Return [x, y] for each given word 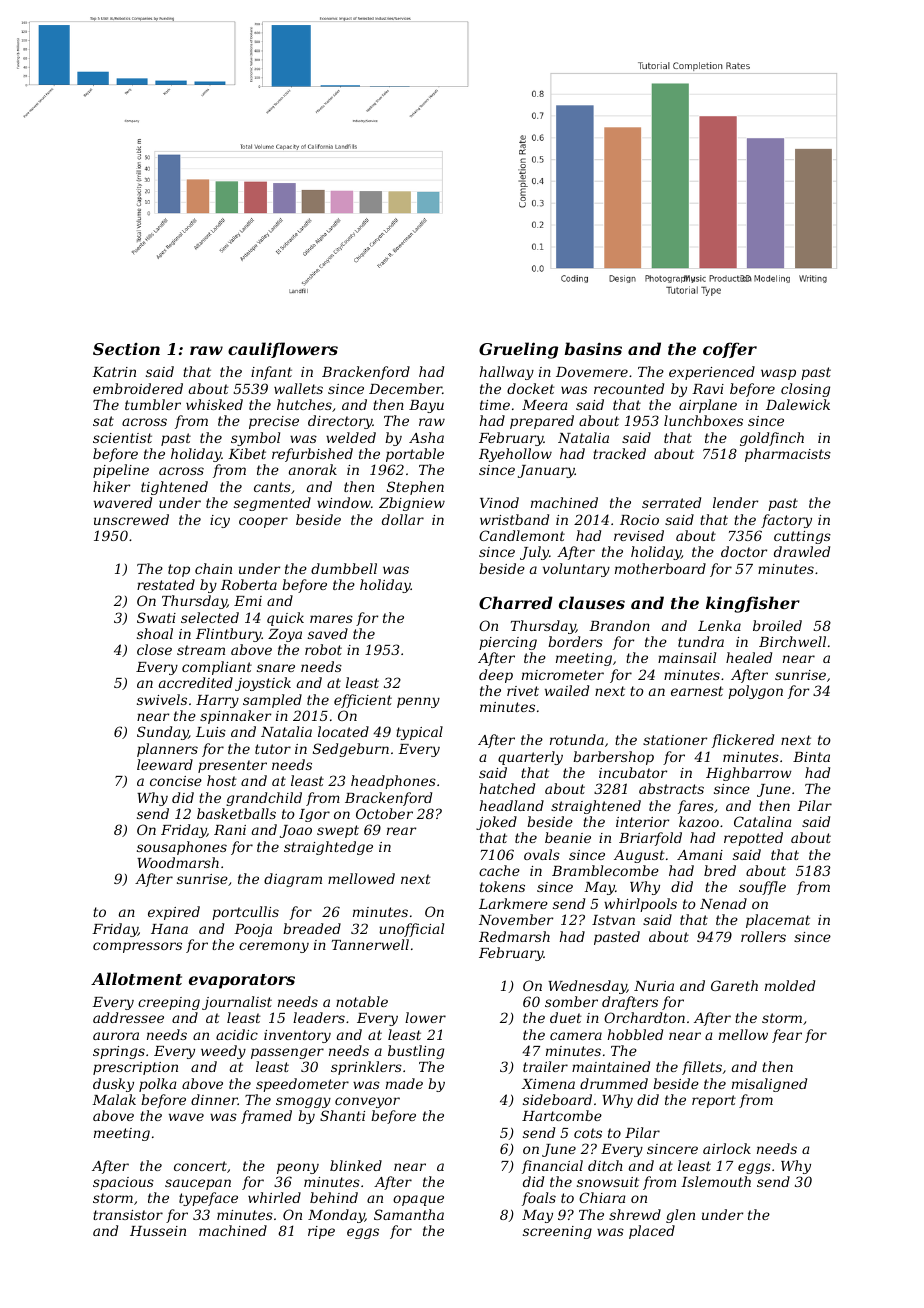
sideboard [557, 1099]
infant [271, 373]
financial [552, 1167]
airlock [727, 1148]
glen [680, 1216]
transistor [128, 1215]
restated [166, 584]
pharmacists [788, 455]
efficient [363, 701]
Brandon [619, 625]
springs [119, 1052]
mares [331, 619]
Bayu [426, 406]
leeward [165, 764]
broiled [777, 625]
